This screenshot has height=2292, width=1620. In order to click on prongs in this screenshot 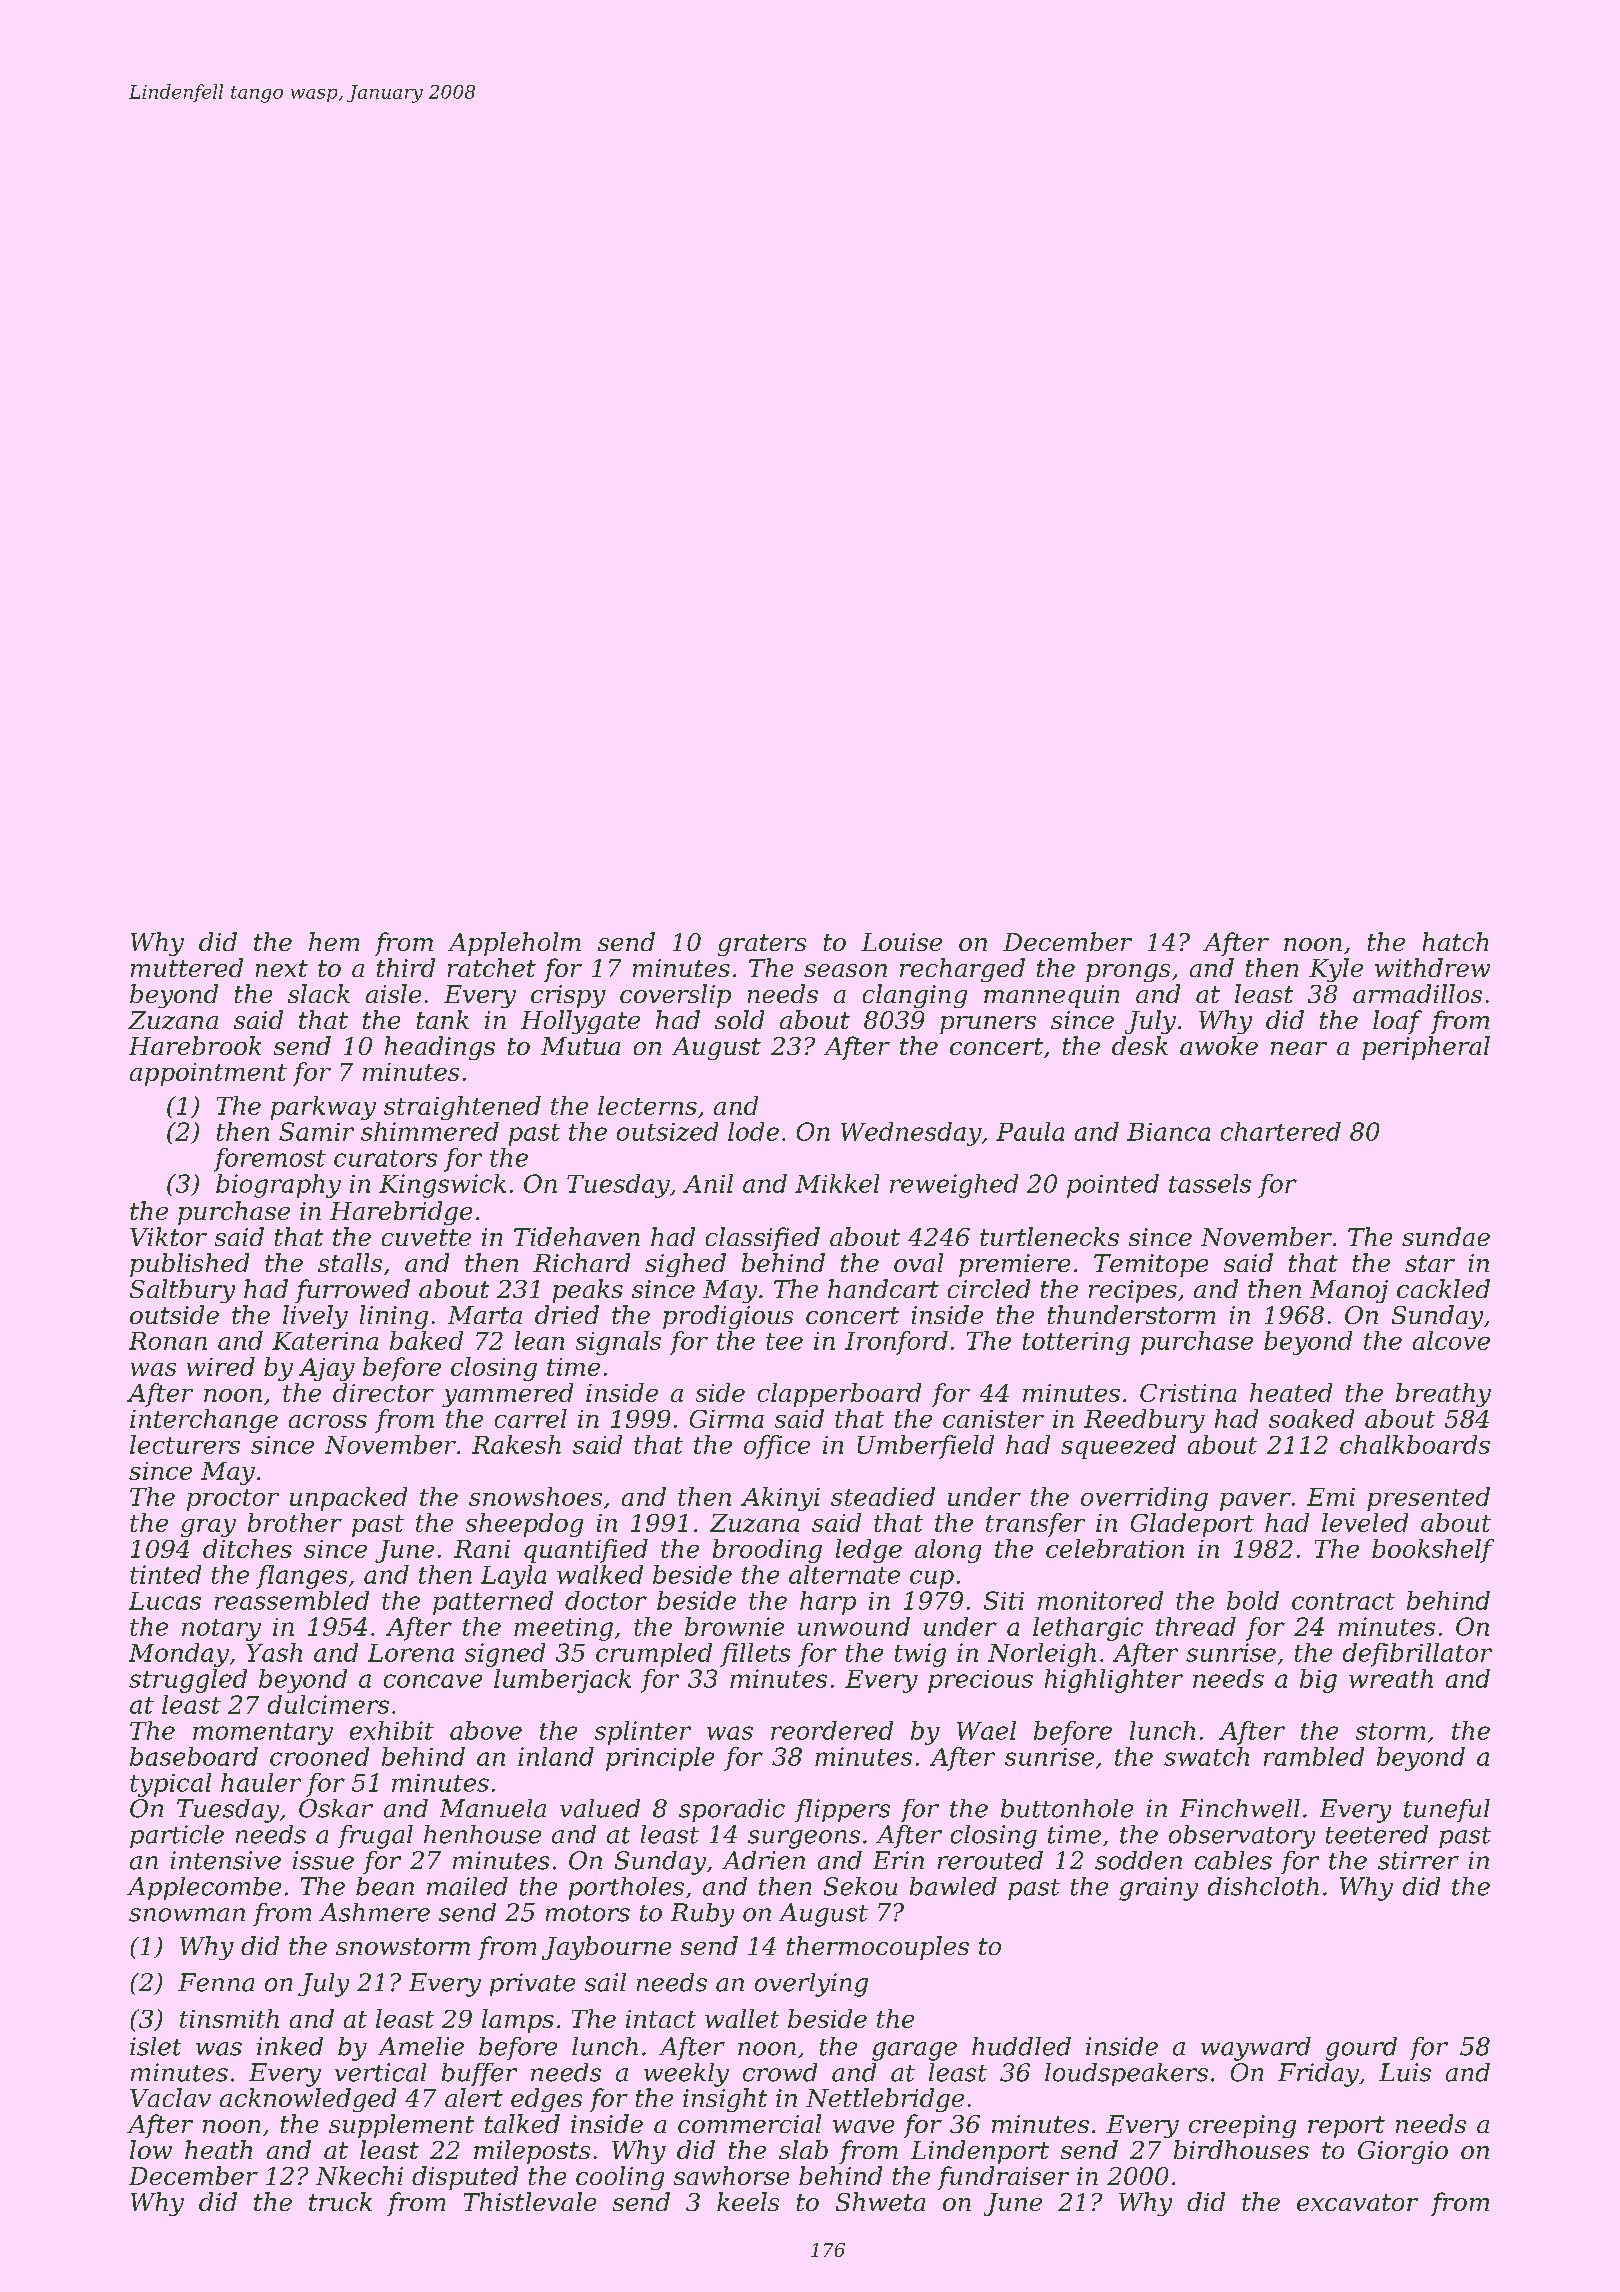, I will do `click(1128, 973)`.
